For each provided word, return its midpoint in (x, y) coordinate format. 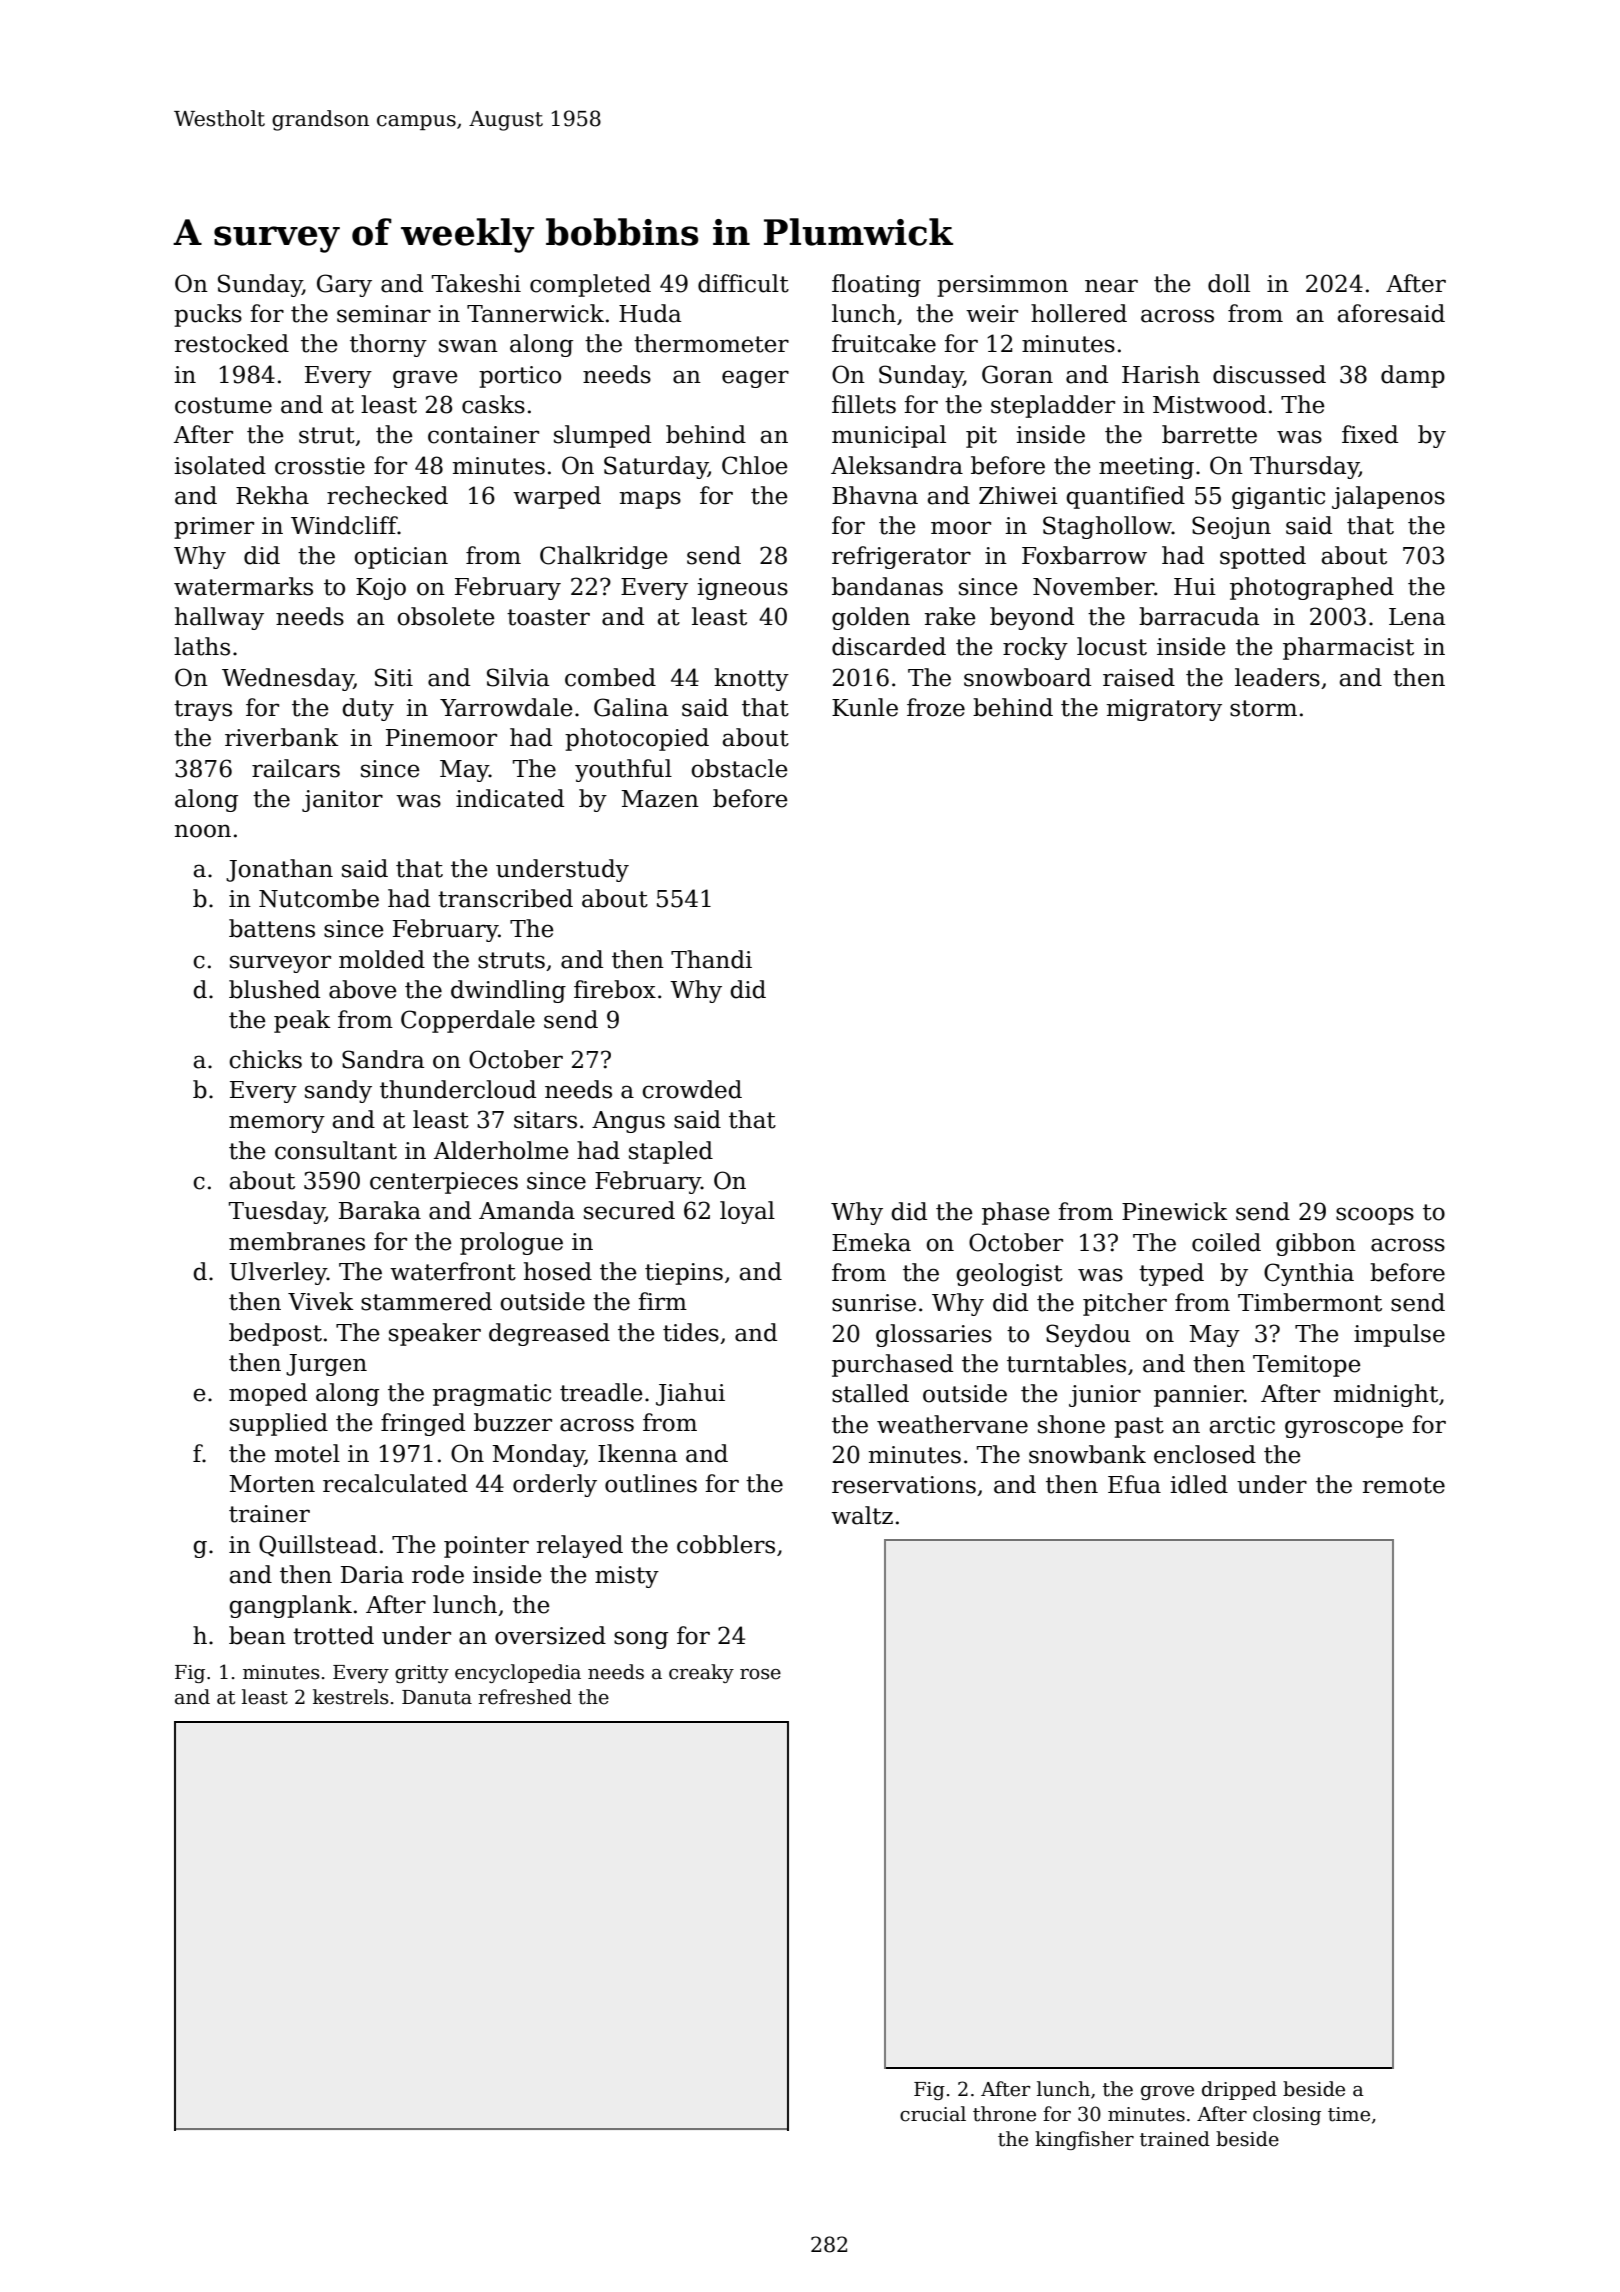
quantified (1125, 497)
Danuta (437, 1697)
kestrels (351, 1697)
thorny (388, 345)
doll (1229, 283)
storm (1263, 708)
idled (1199, 1484)
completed (590, 285)
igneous (742, 589)
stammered (426, 1301)
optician (401, 558)
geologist (1009, 1274)
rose (760, 1674)
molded (382, 959)
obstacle (739, 768)
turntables (1066, 1363)
